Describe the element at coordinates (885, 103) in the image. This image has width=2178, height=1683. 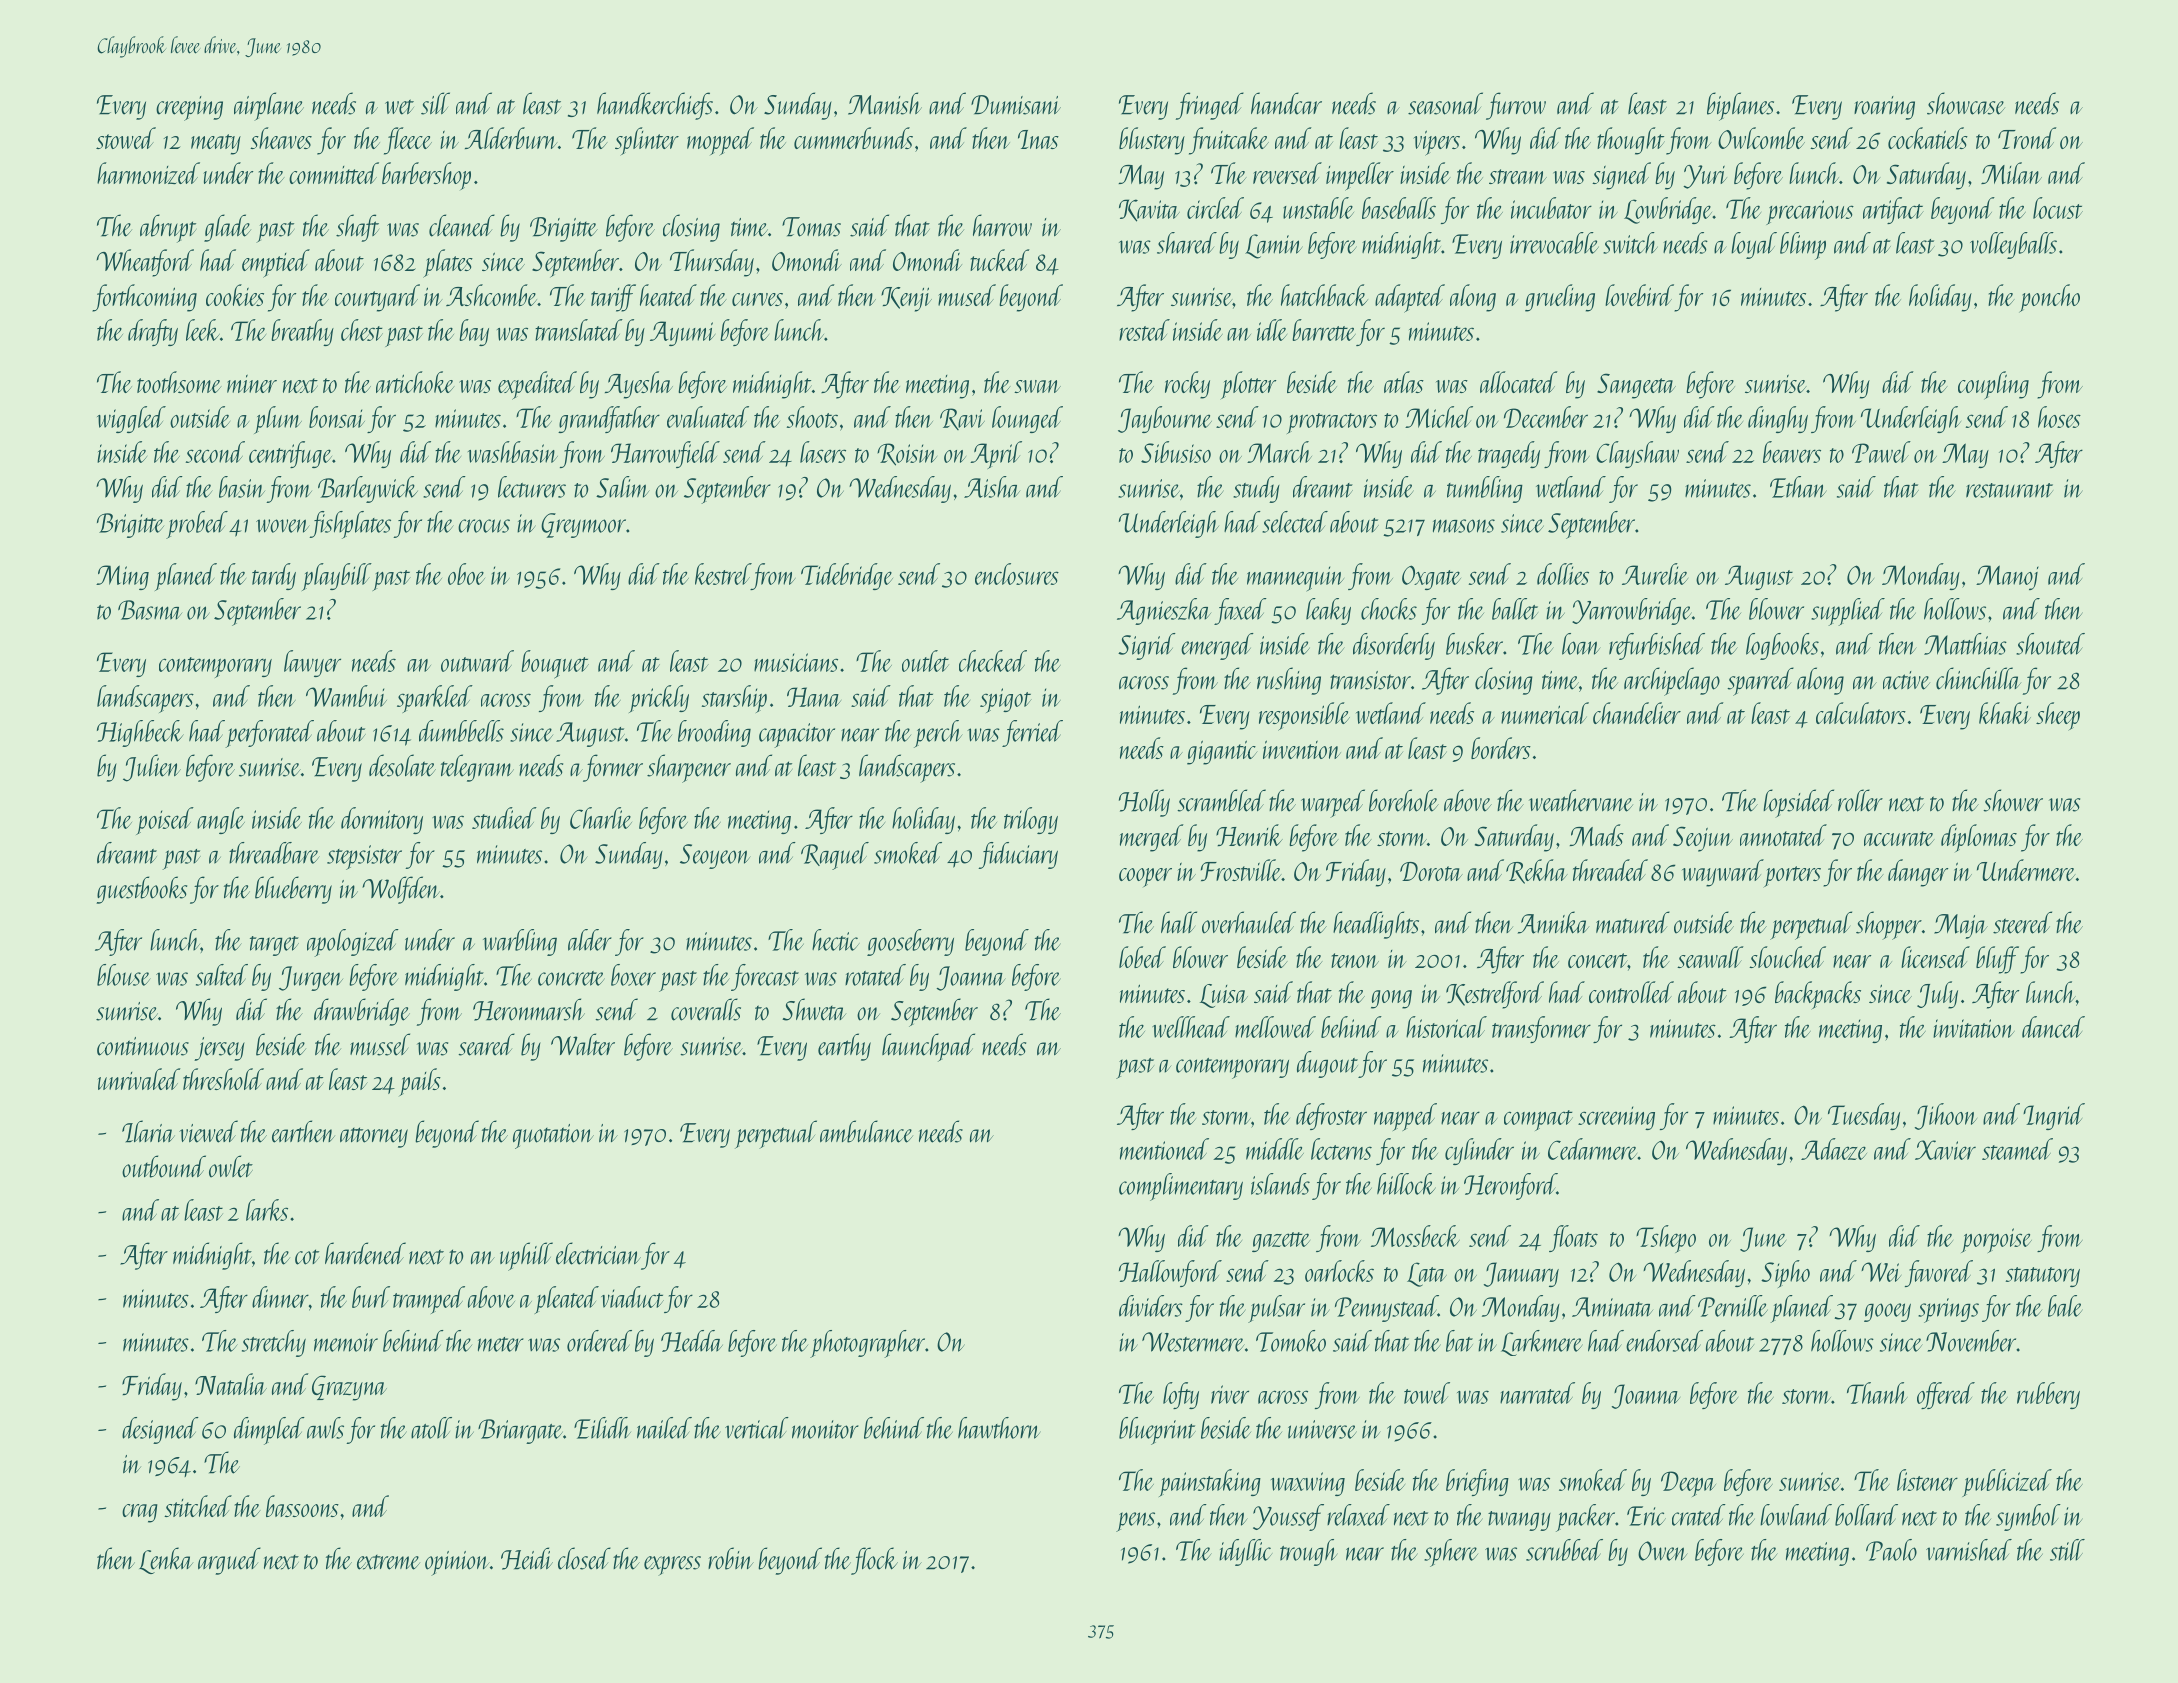
I see `Manish` at that location.
